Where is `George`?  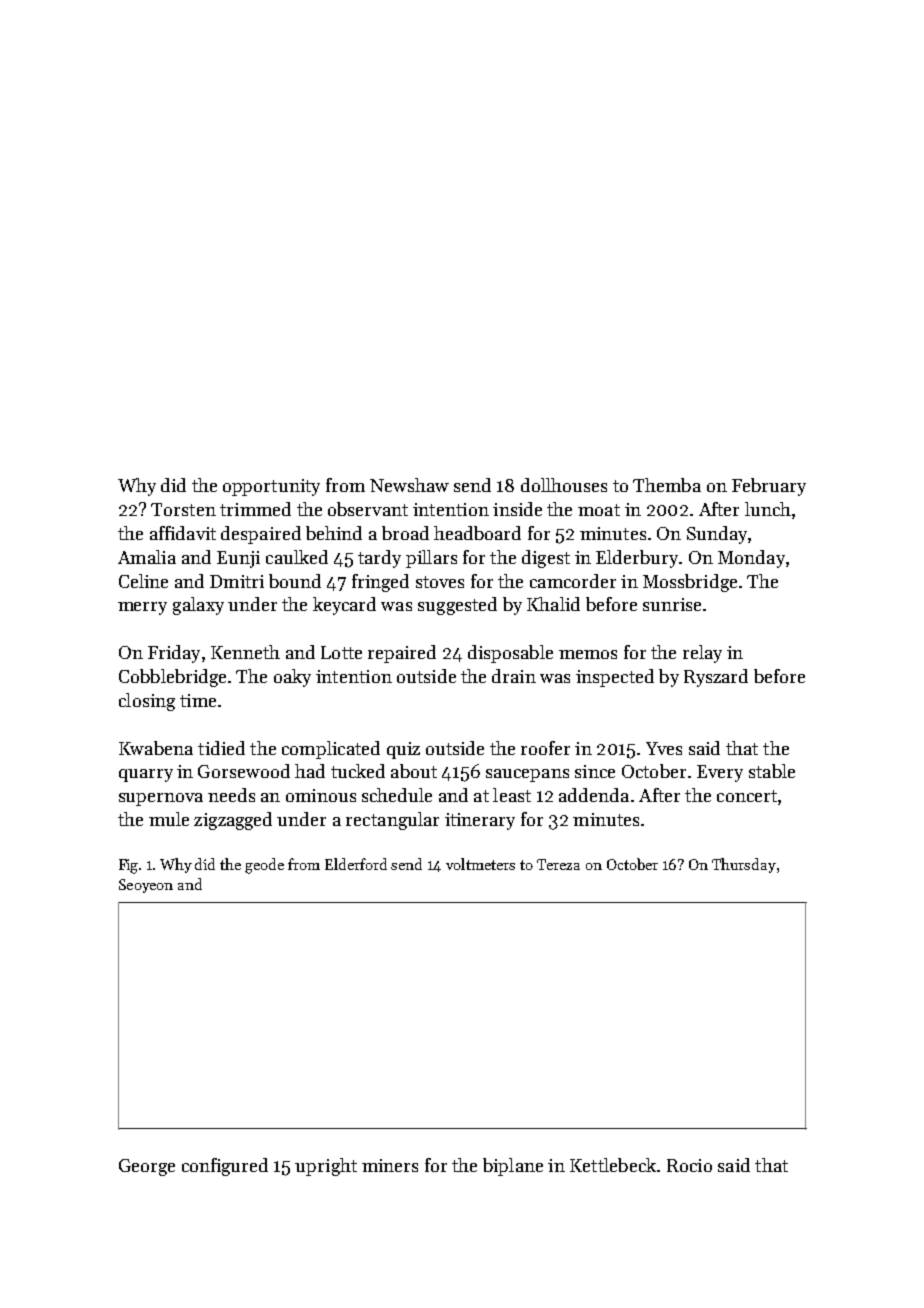
George is located at coordinates (147, 1167).
